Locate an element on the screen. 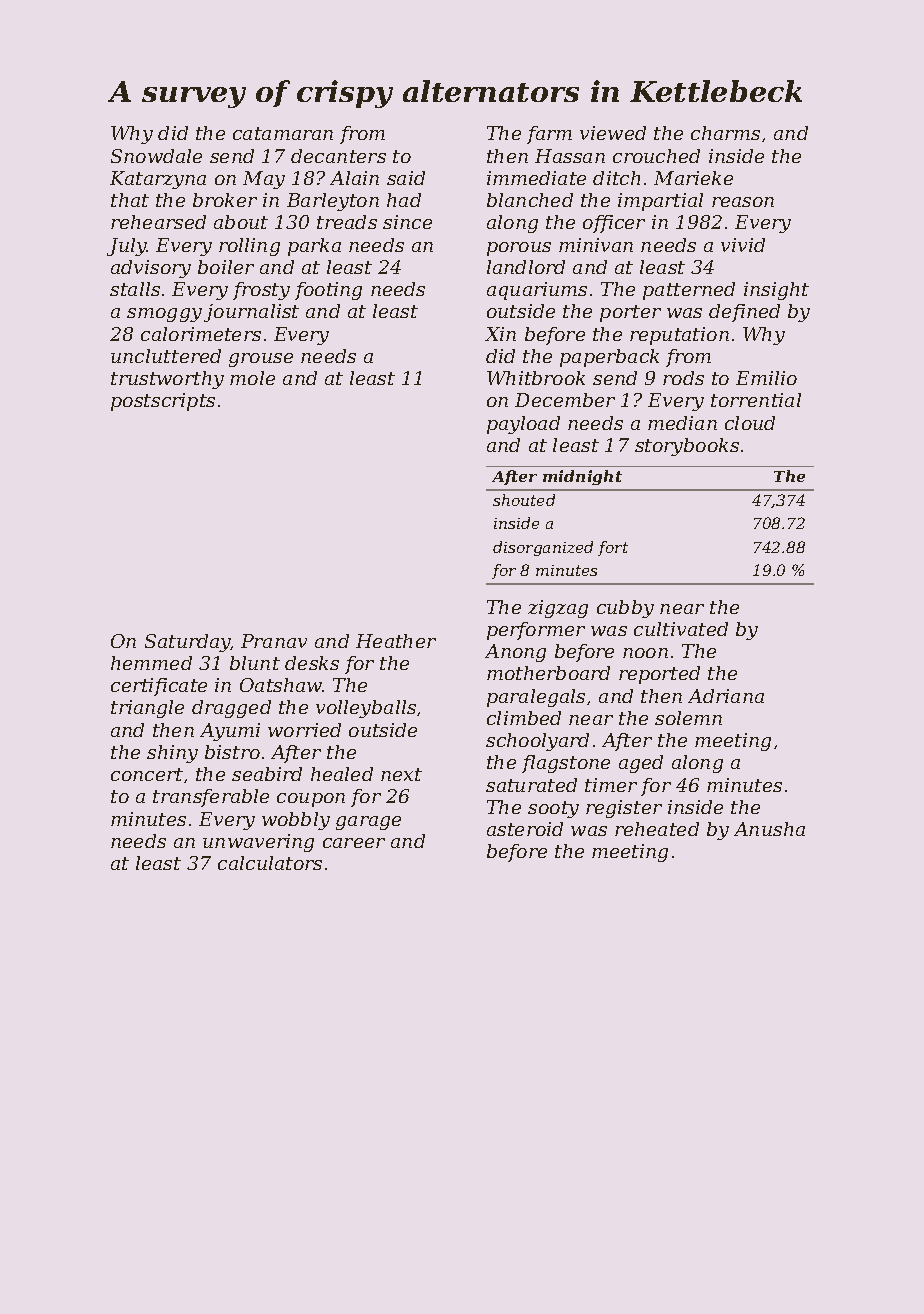 The height and width of the screenshot is (1314, 924). cultivated is located at coordinates (681, 629).
